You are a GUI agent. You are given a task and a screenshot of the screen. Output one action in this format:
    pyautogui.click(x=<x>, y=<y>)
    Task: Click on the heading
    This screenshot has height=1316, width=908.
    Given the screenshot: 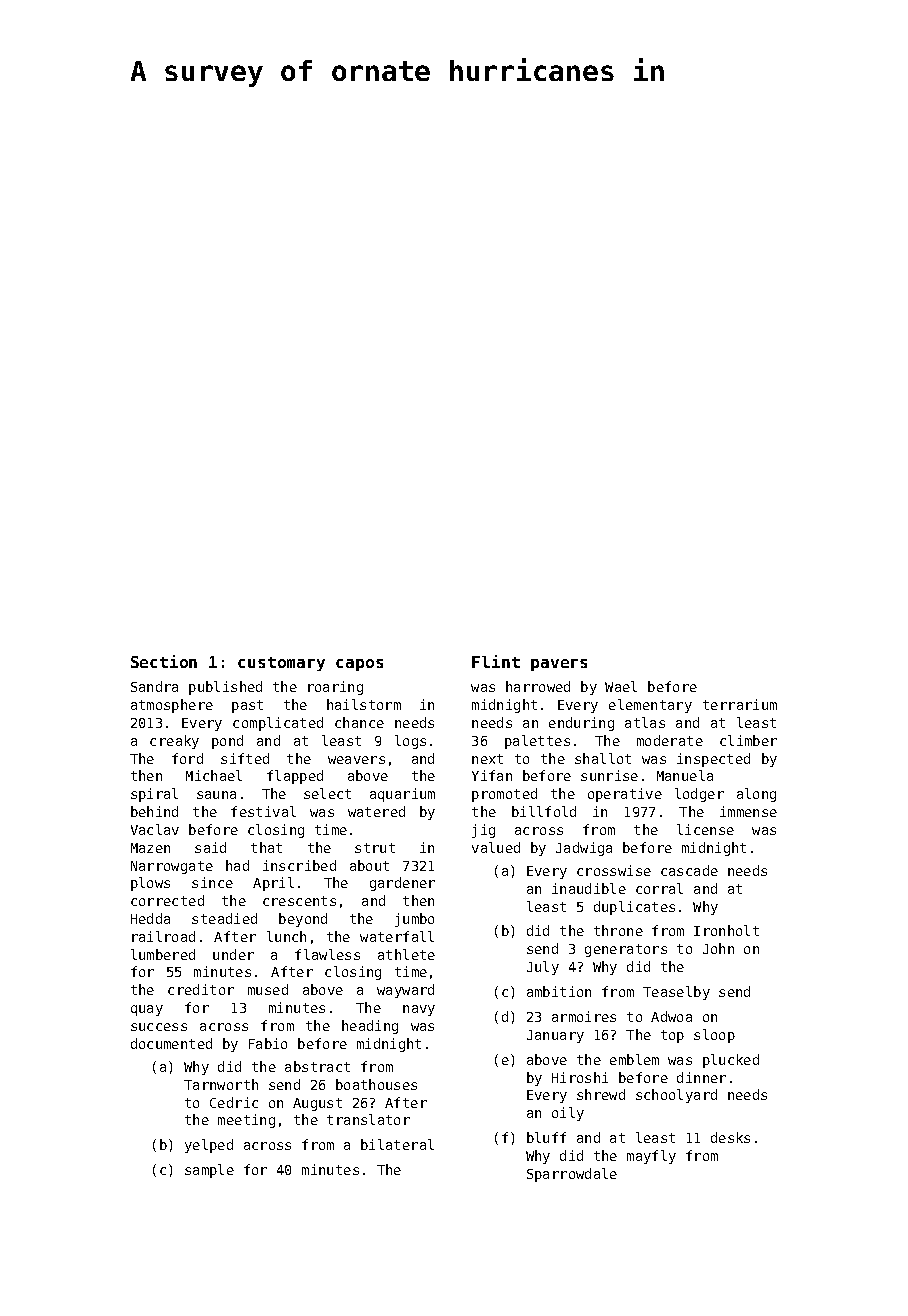 What is the action you would take?
    pyautogui.click(x=370, y=1027)
